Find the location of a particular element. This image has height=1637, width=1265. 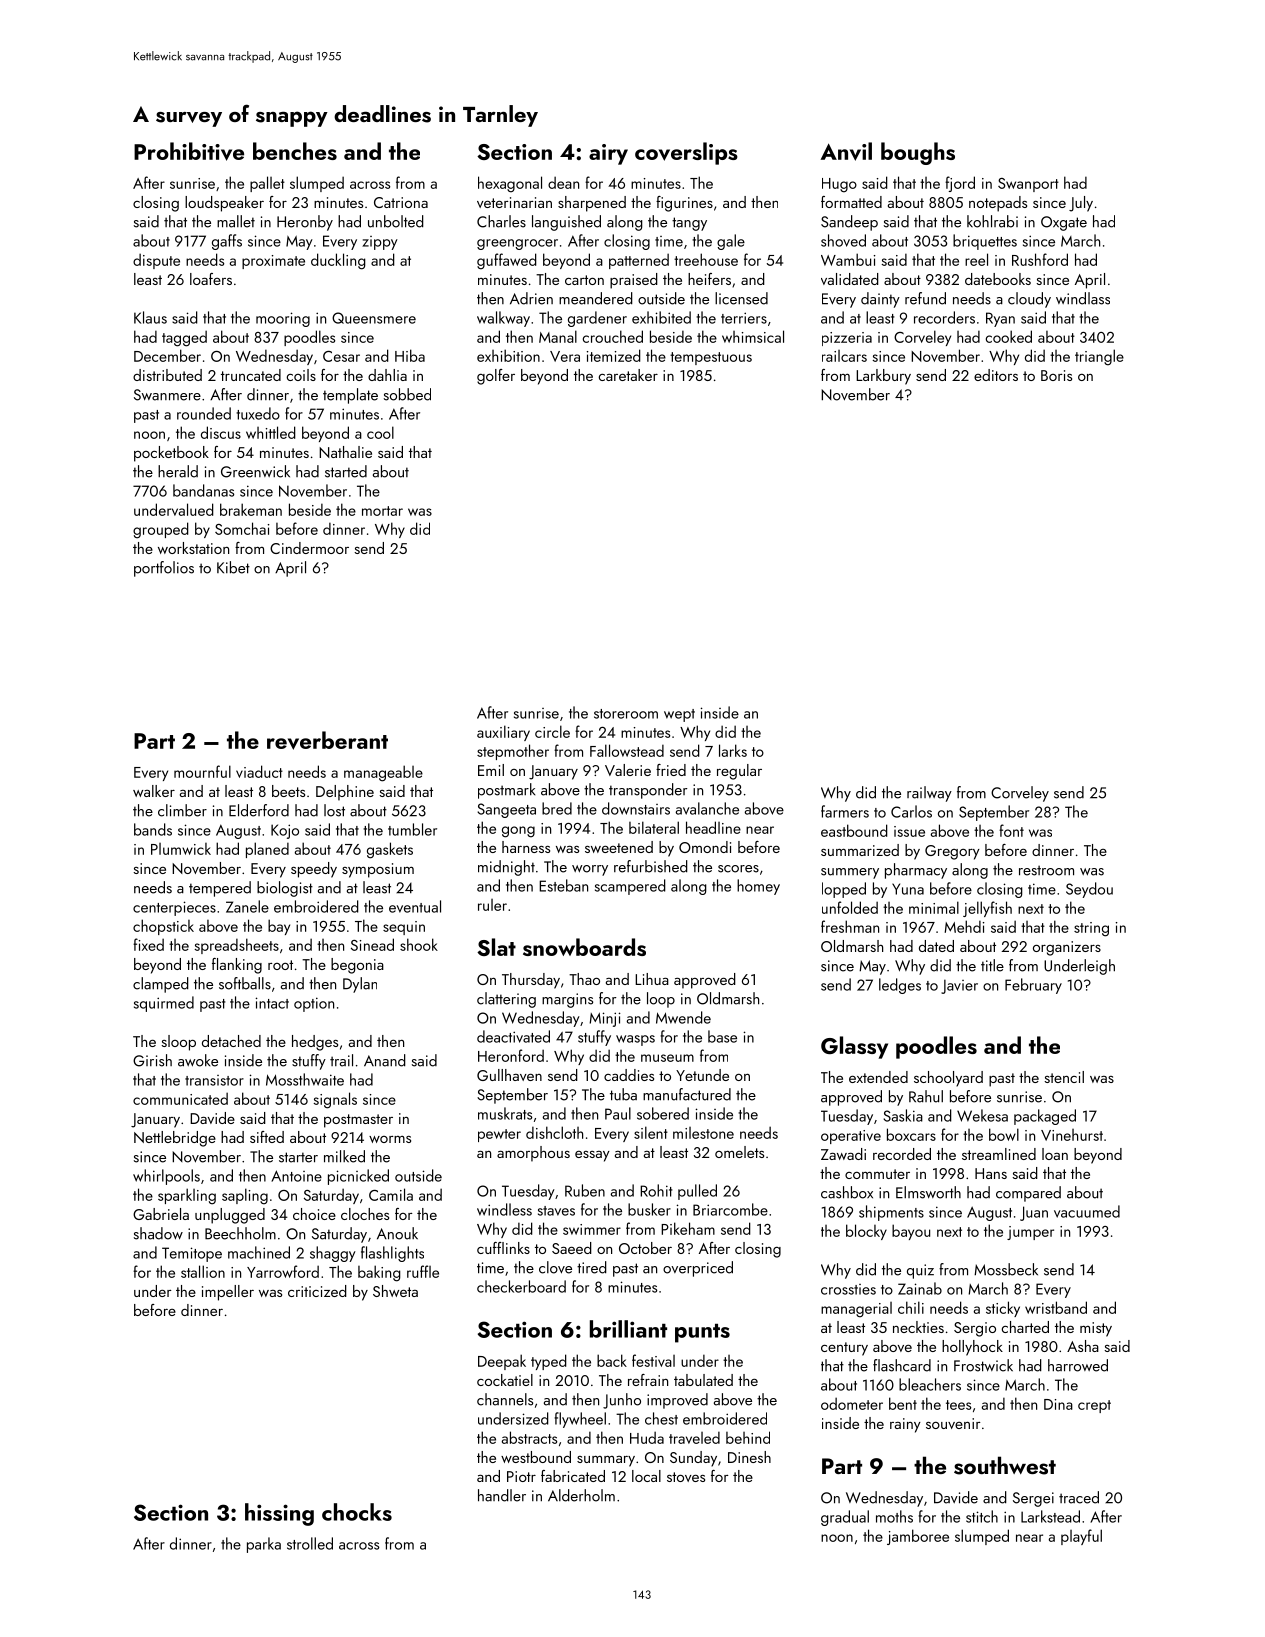

cloudy is located at coordinates (1029, 300).
